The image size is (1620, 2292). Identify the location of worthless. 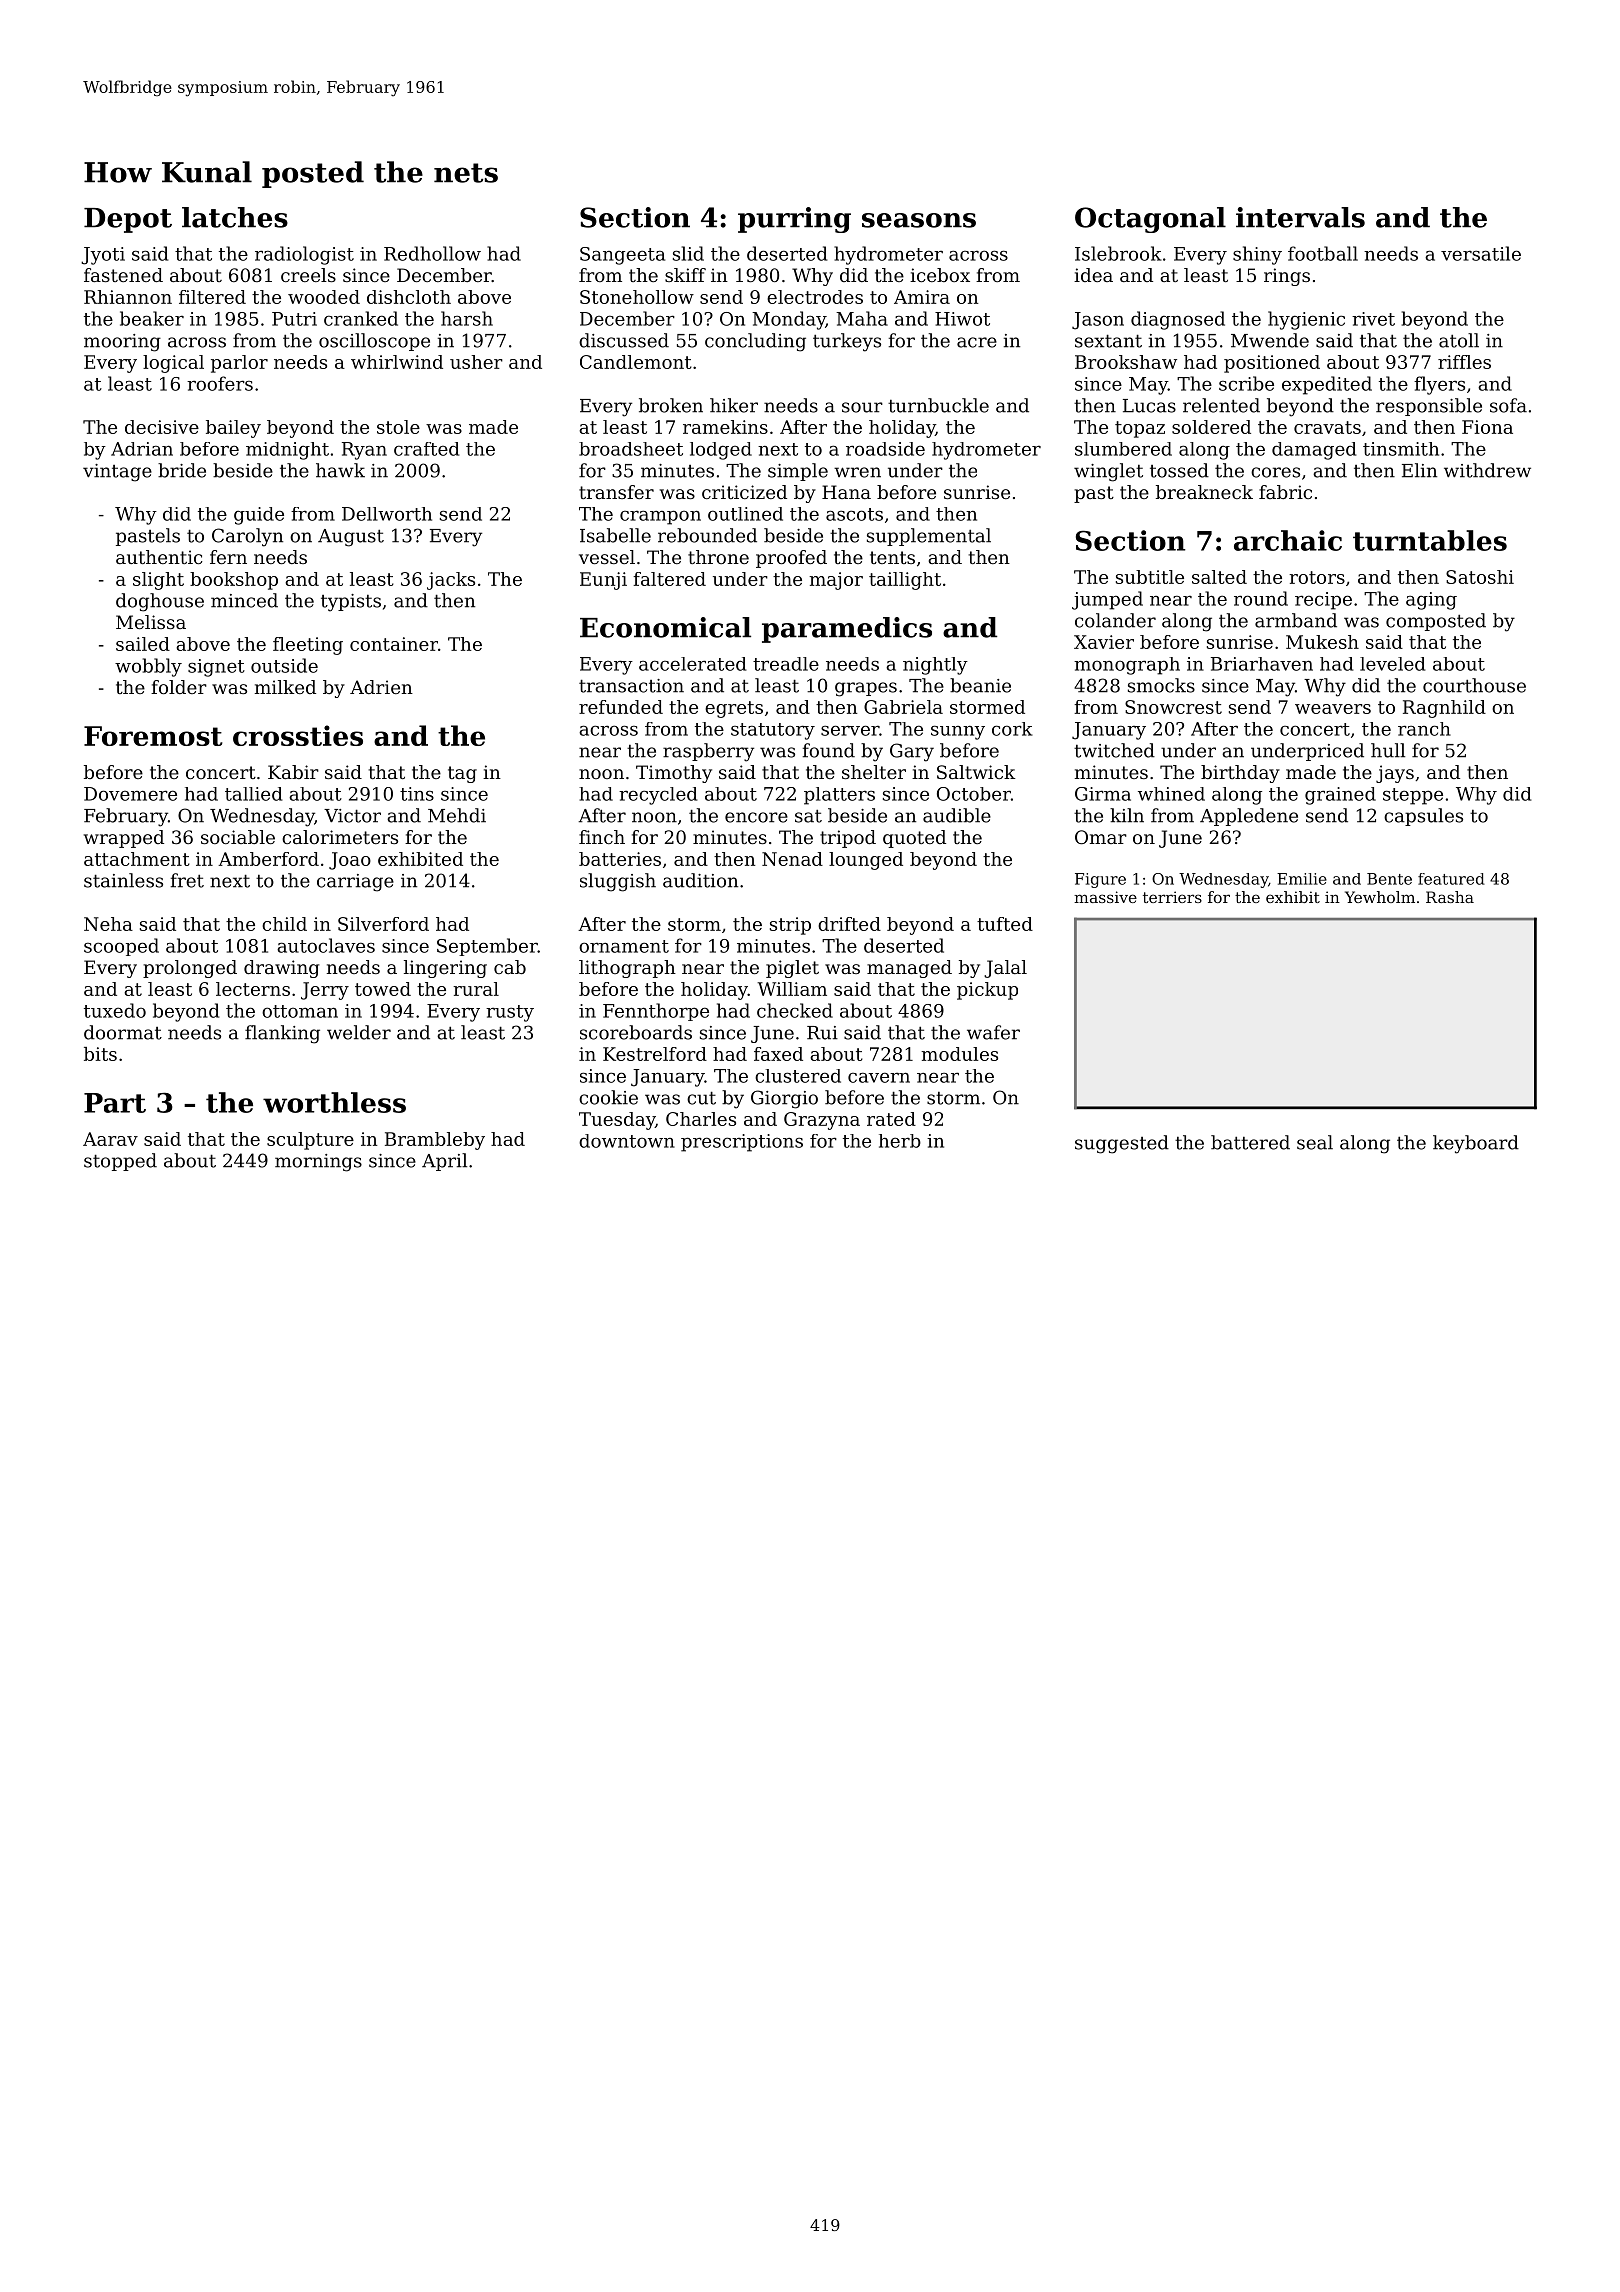
(334, 1102).
